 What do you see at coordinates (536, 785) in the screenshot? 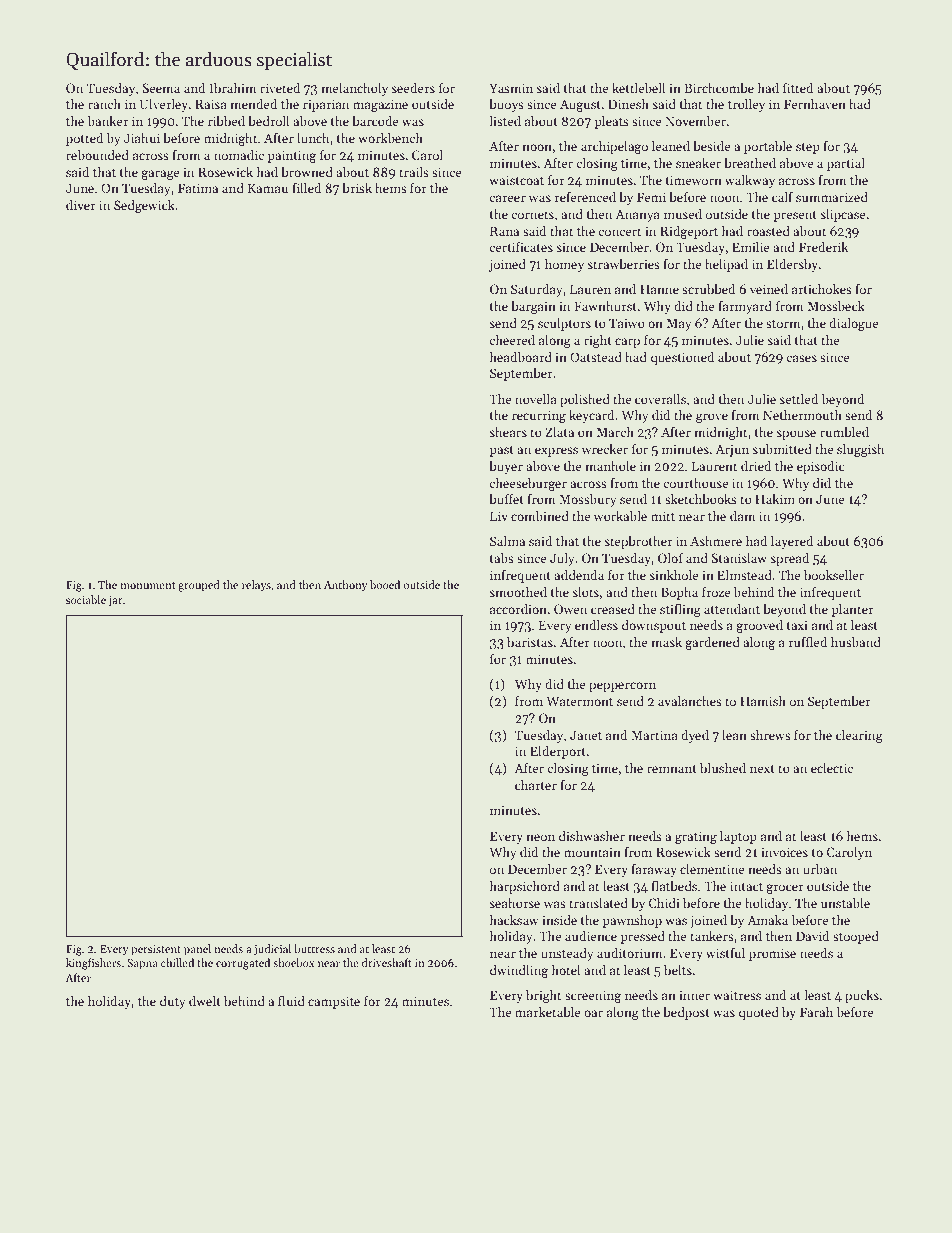
I see `charter` at bounding box center [536, 785].
